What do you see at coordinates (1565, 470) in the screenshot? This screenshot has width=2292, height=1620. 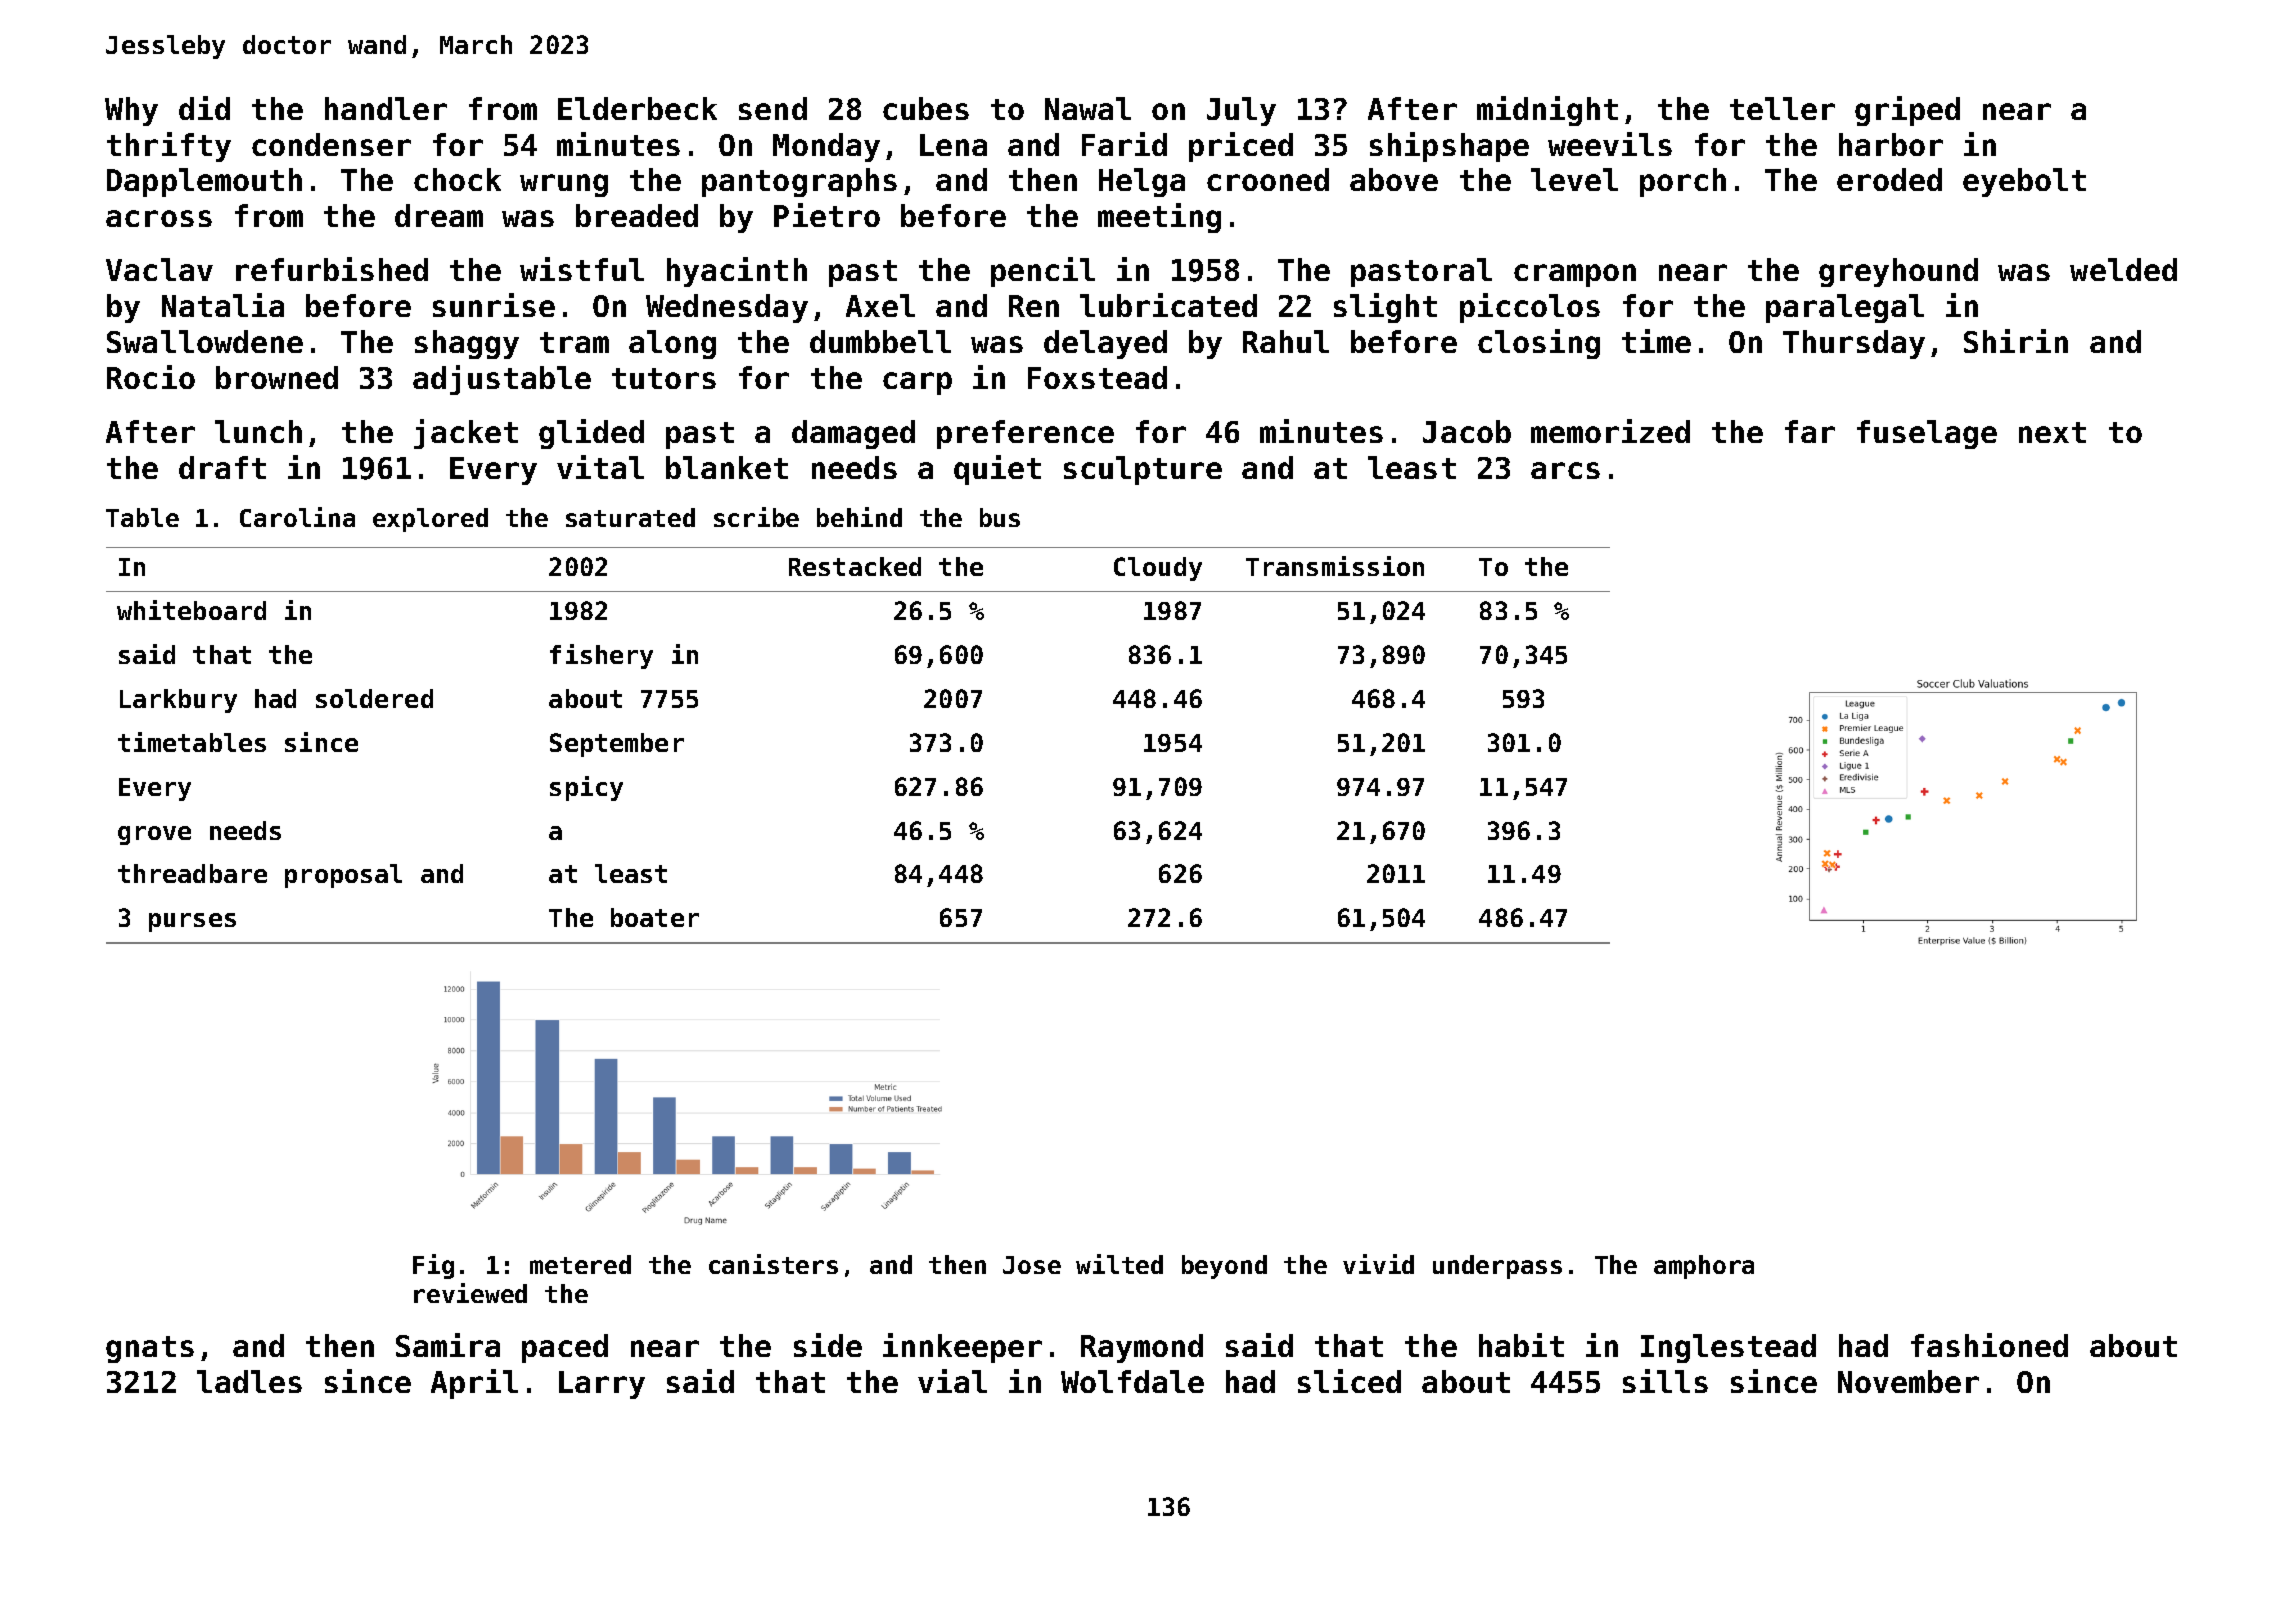 I see `arcs` at bounding box center [1565, 470].
